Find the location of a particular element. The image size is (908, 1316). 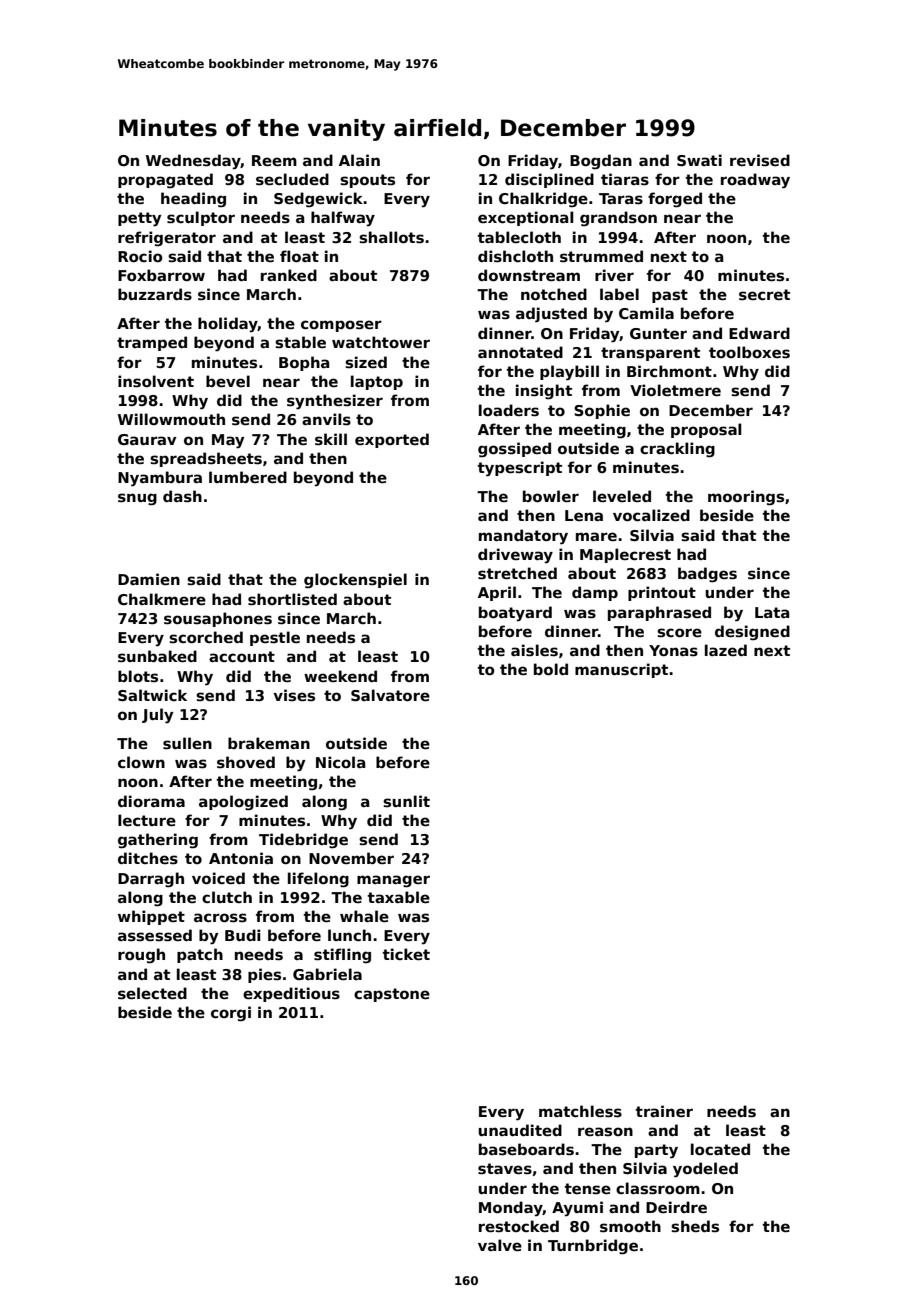

capstone is located at coordinates (392, 995).
